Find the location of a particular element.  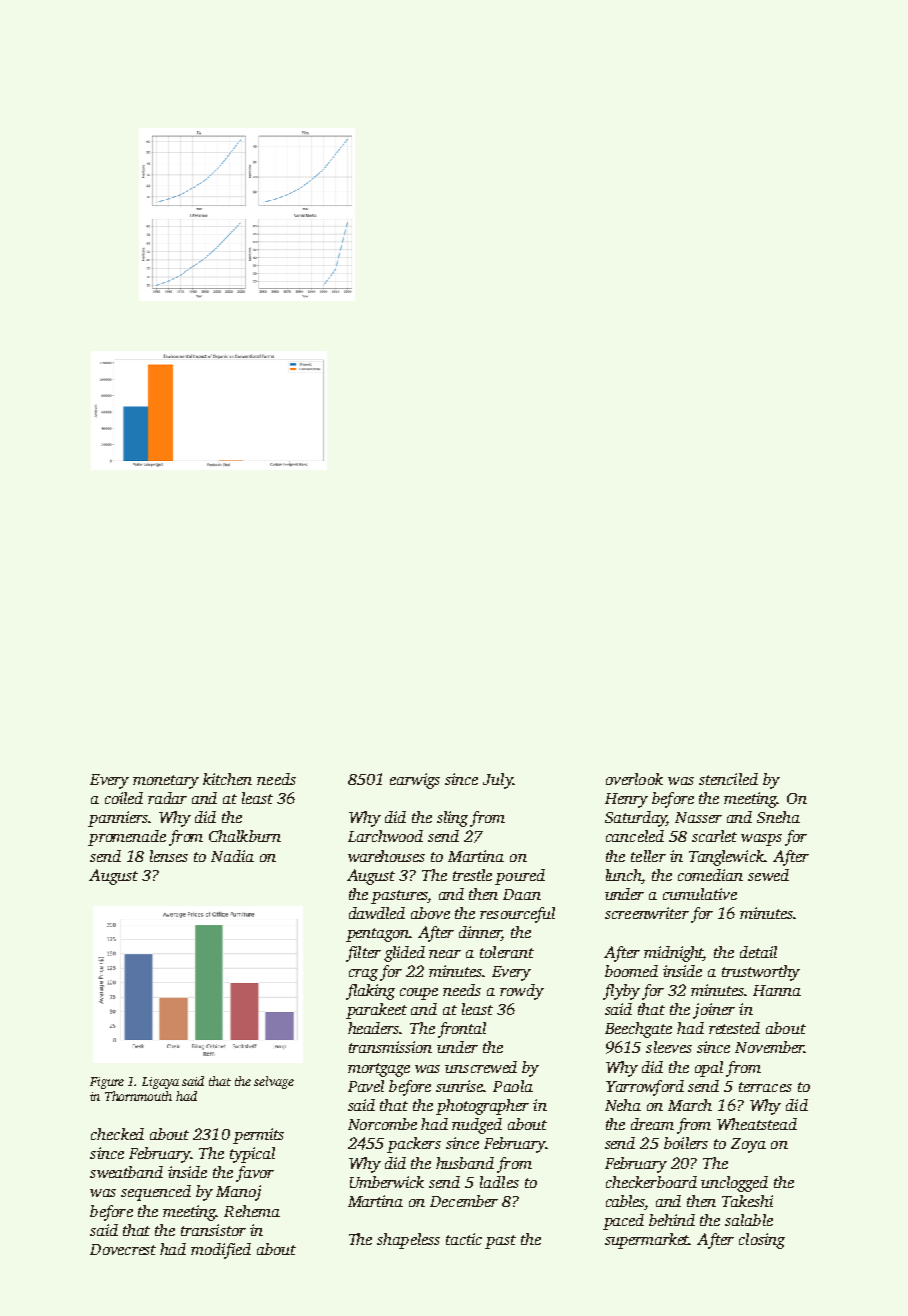

Nadia is located at coordinates (232, 856).
